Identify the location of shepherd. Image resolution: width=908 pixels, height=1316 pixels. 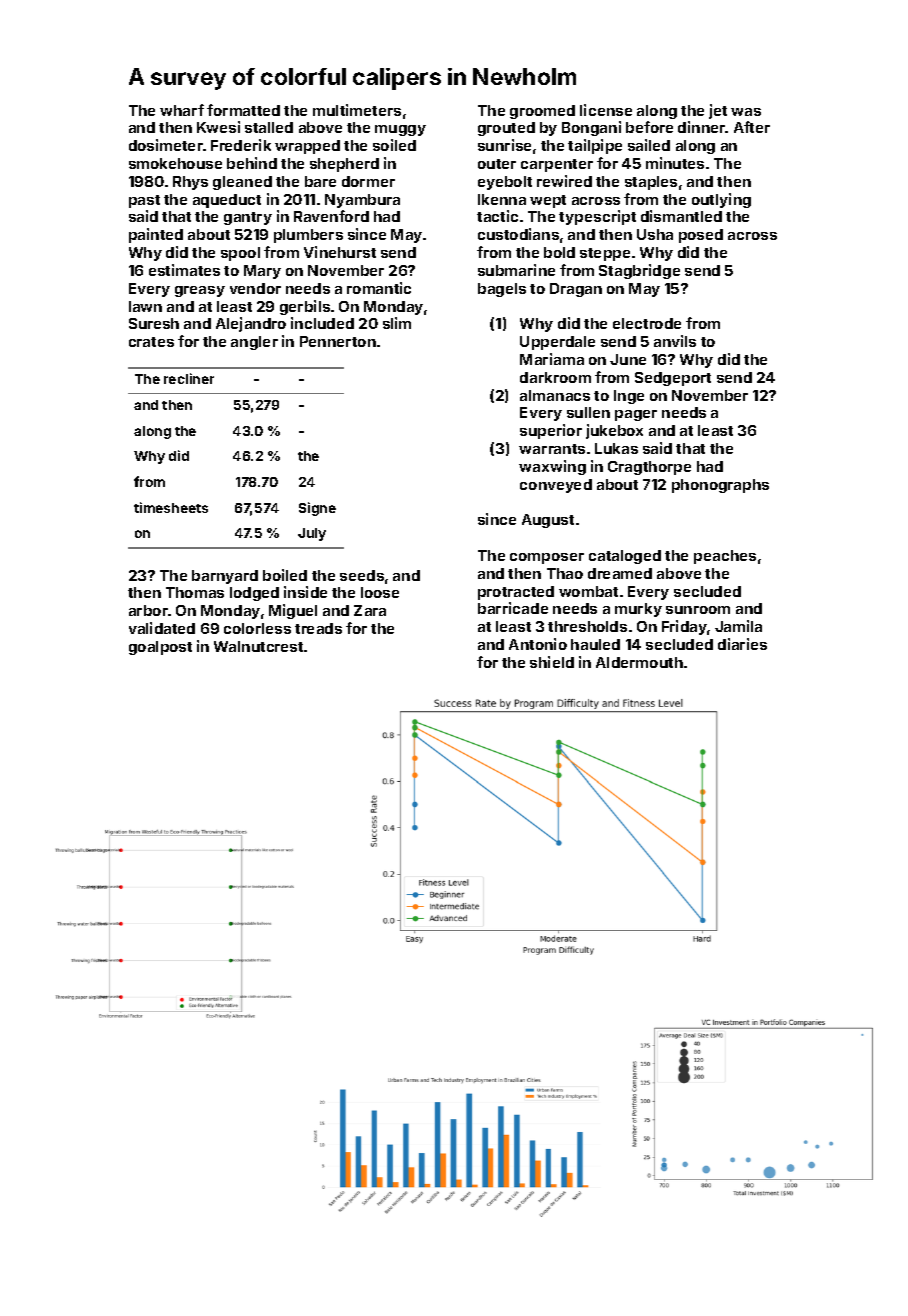
(344, 165).
